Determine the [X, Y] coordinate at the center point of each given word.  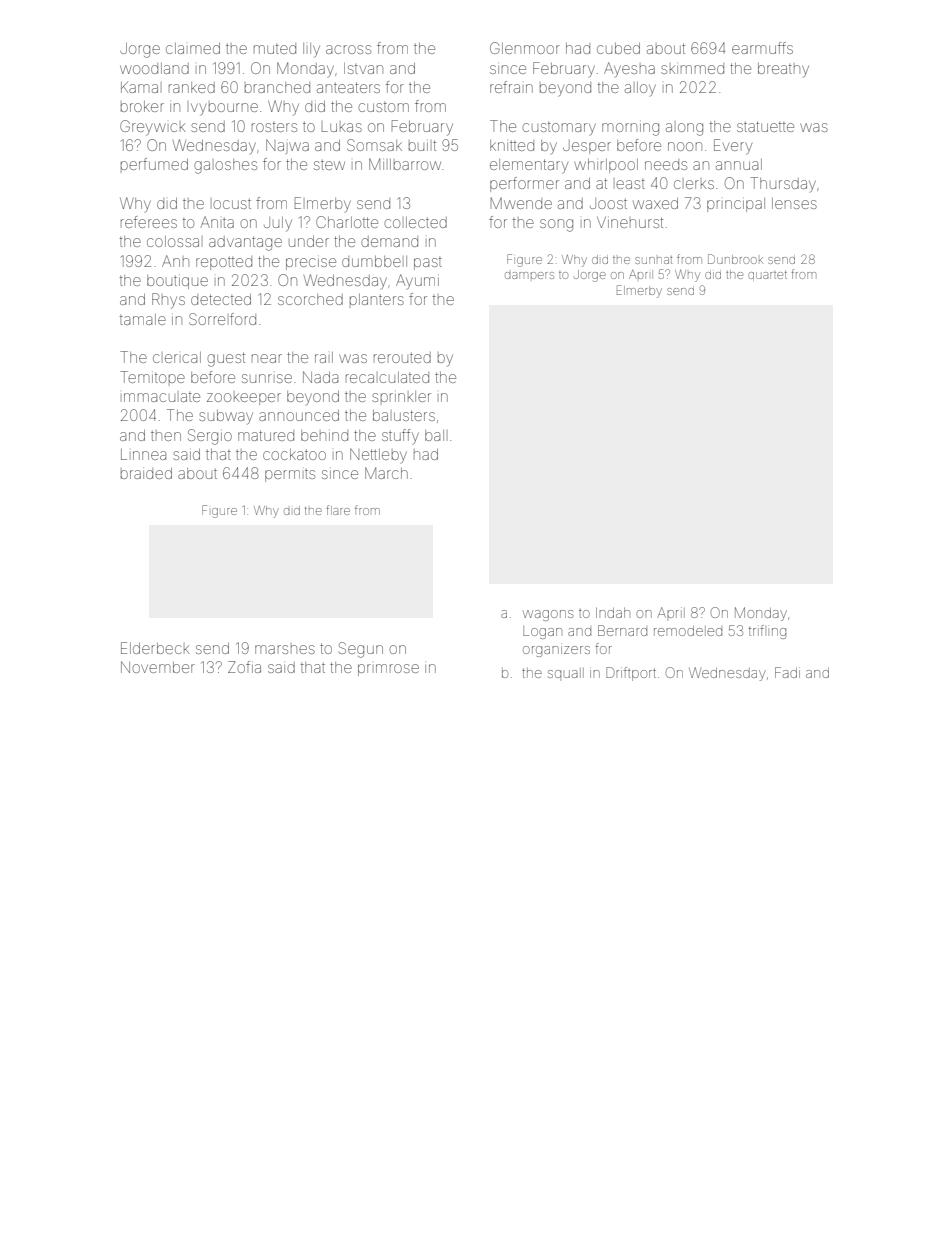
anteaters [348, 87]
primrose [388, 670]
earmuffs [762, 48]
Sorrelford [222, 319]
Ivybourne [224, 109]
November [158, 667]
